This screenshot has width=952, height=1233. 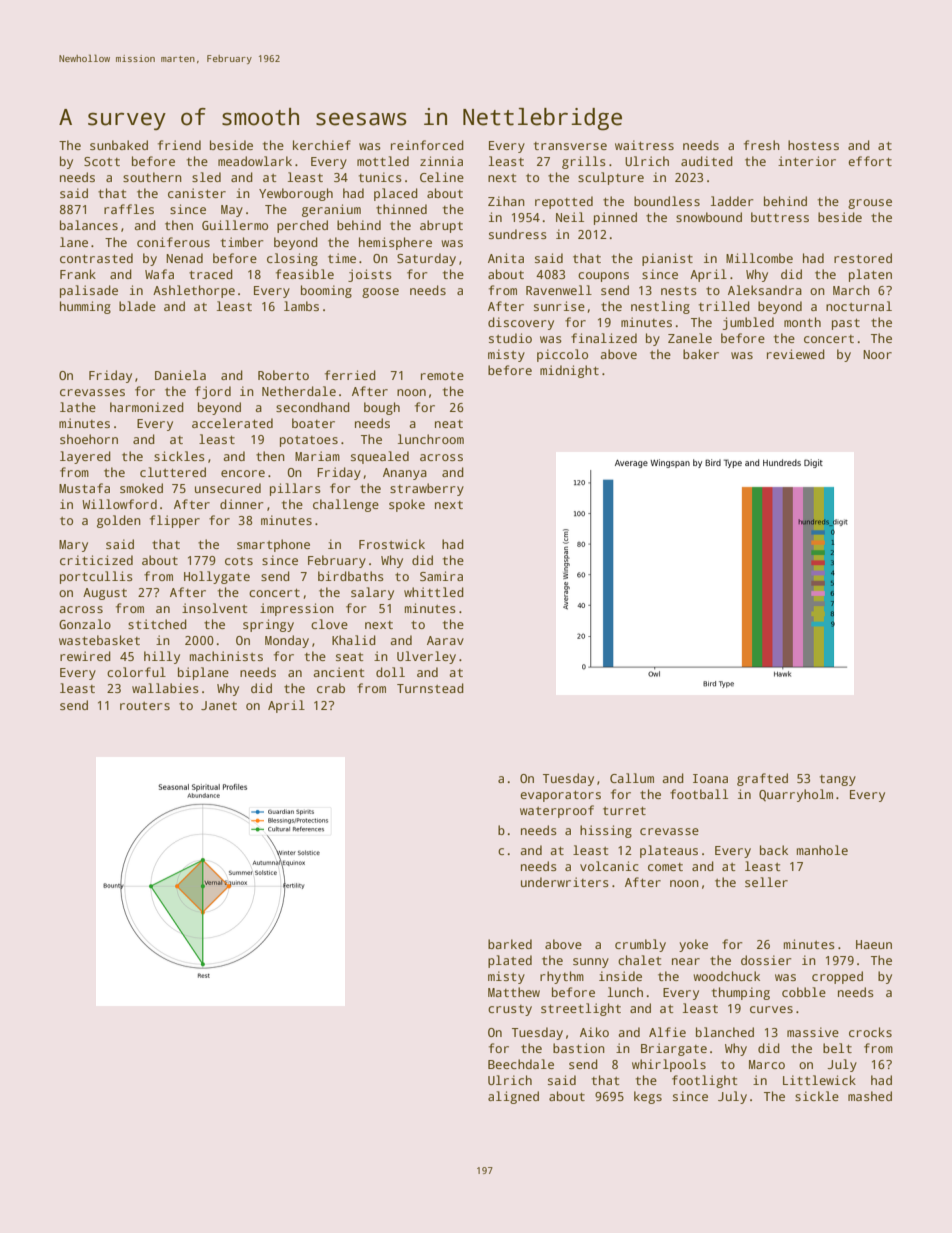 I want to click on strawberry, so click(x=427, y=489).
